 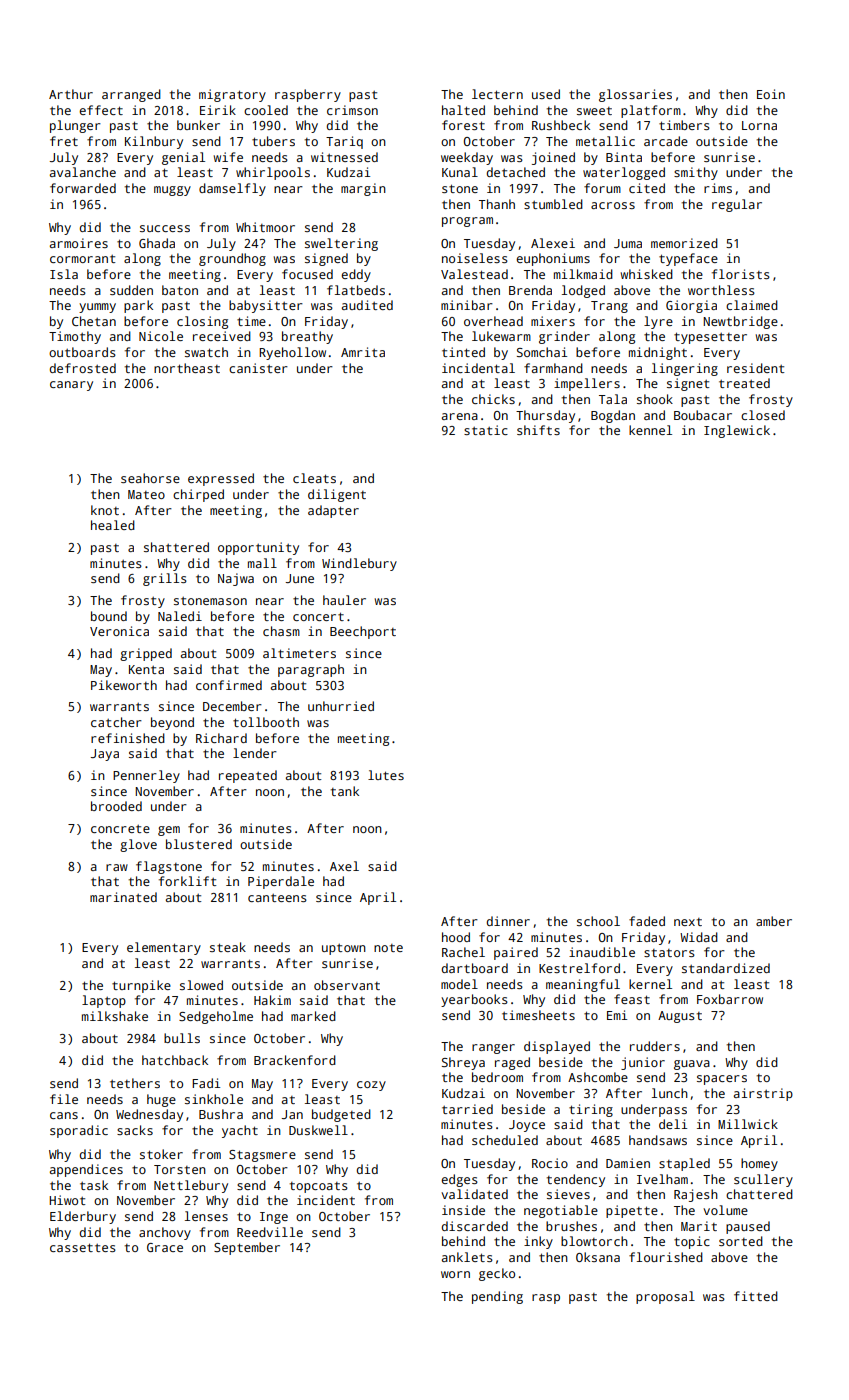 What do you see at coordinates (138, 845) in the page?
I see `glove` at bounding box center [138, 845].
